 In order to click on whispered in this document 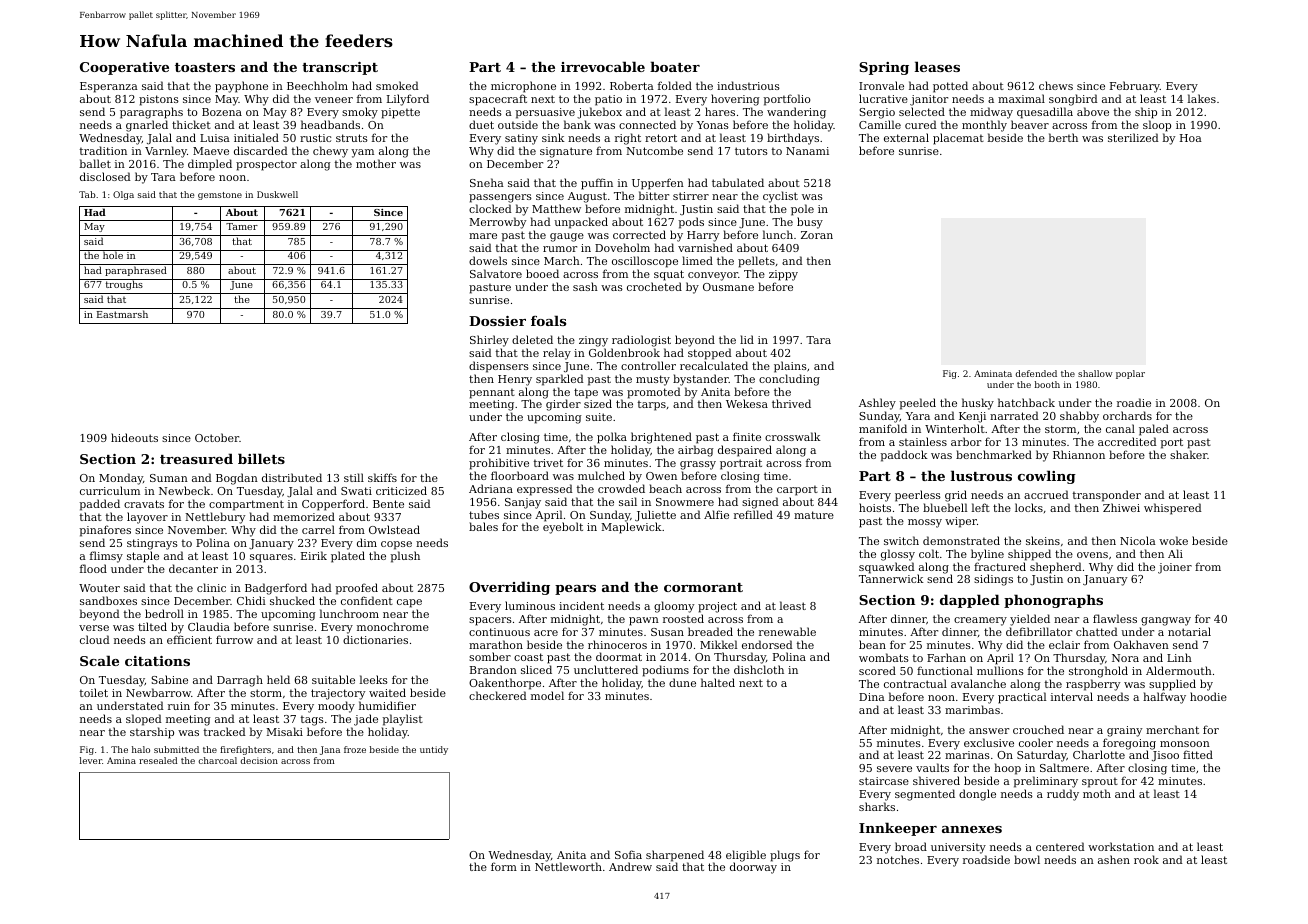, I will do `click(1173, 509)`.
